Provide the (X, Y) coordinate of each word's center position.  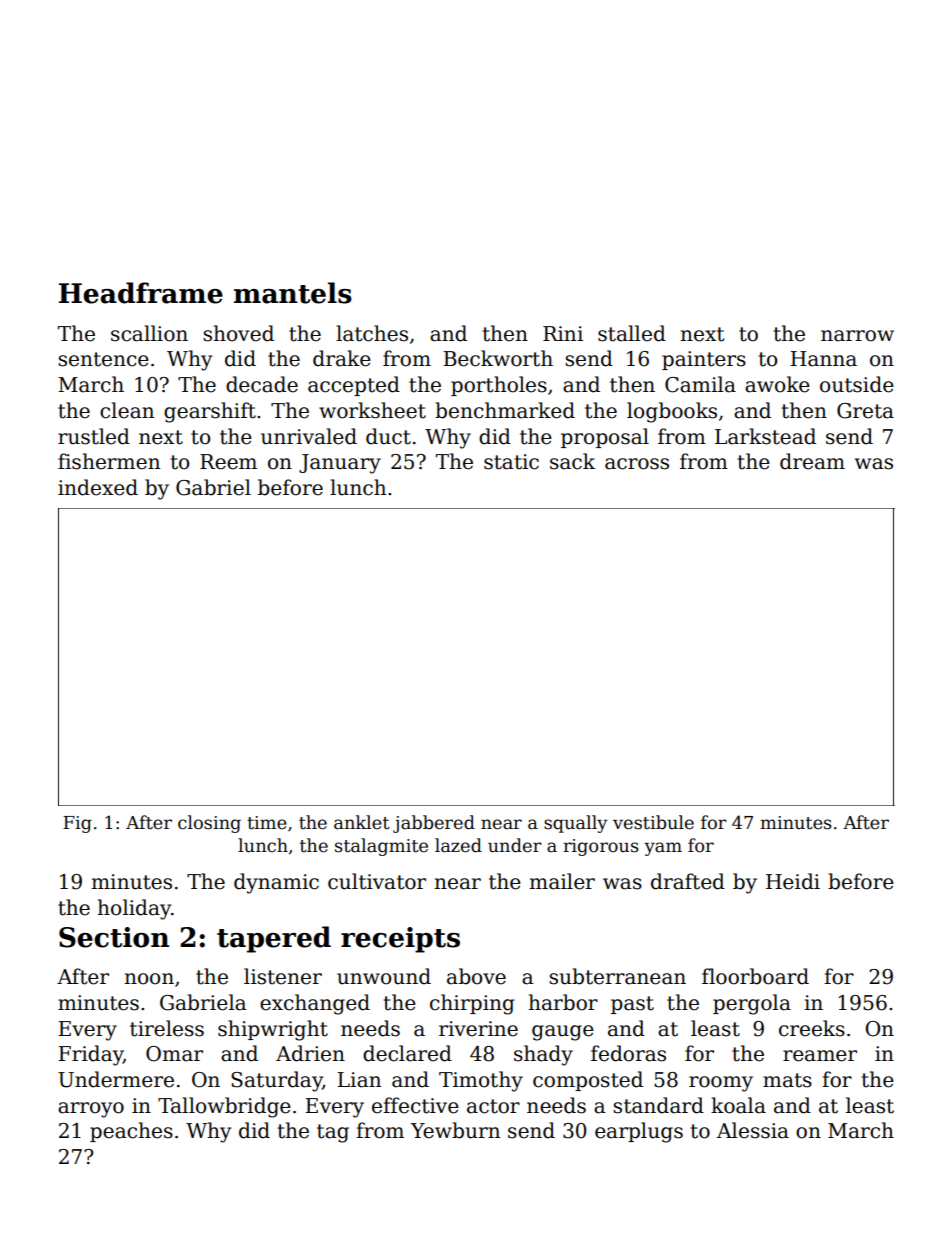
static (511, 462)
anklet (362, 822)
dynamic (276, 883)
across (637, 464)
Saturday (276, 1081)
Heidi (793, 881)
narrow (857, 336)
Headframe (141, 293)
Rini (563, 333)
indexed (98, 487)
